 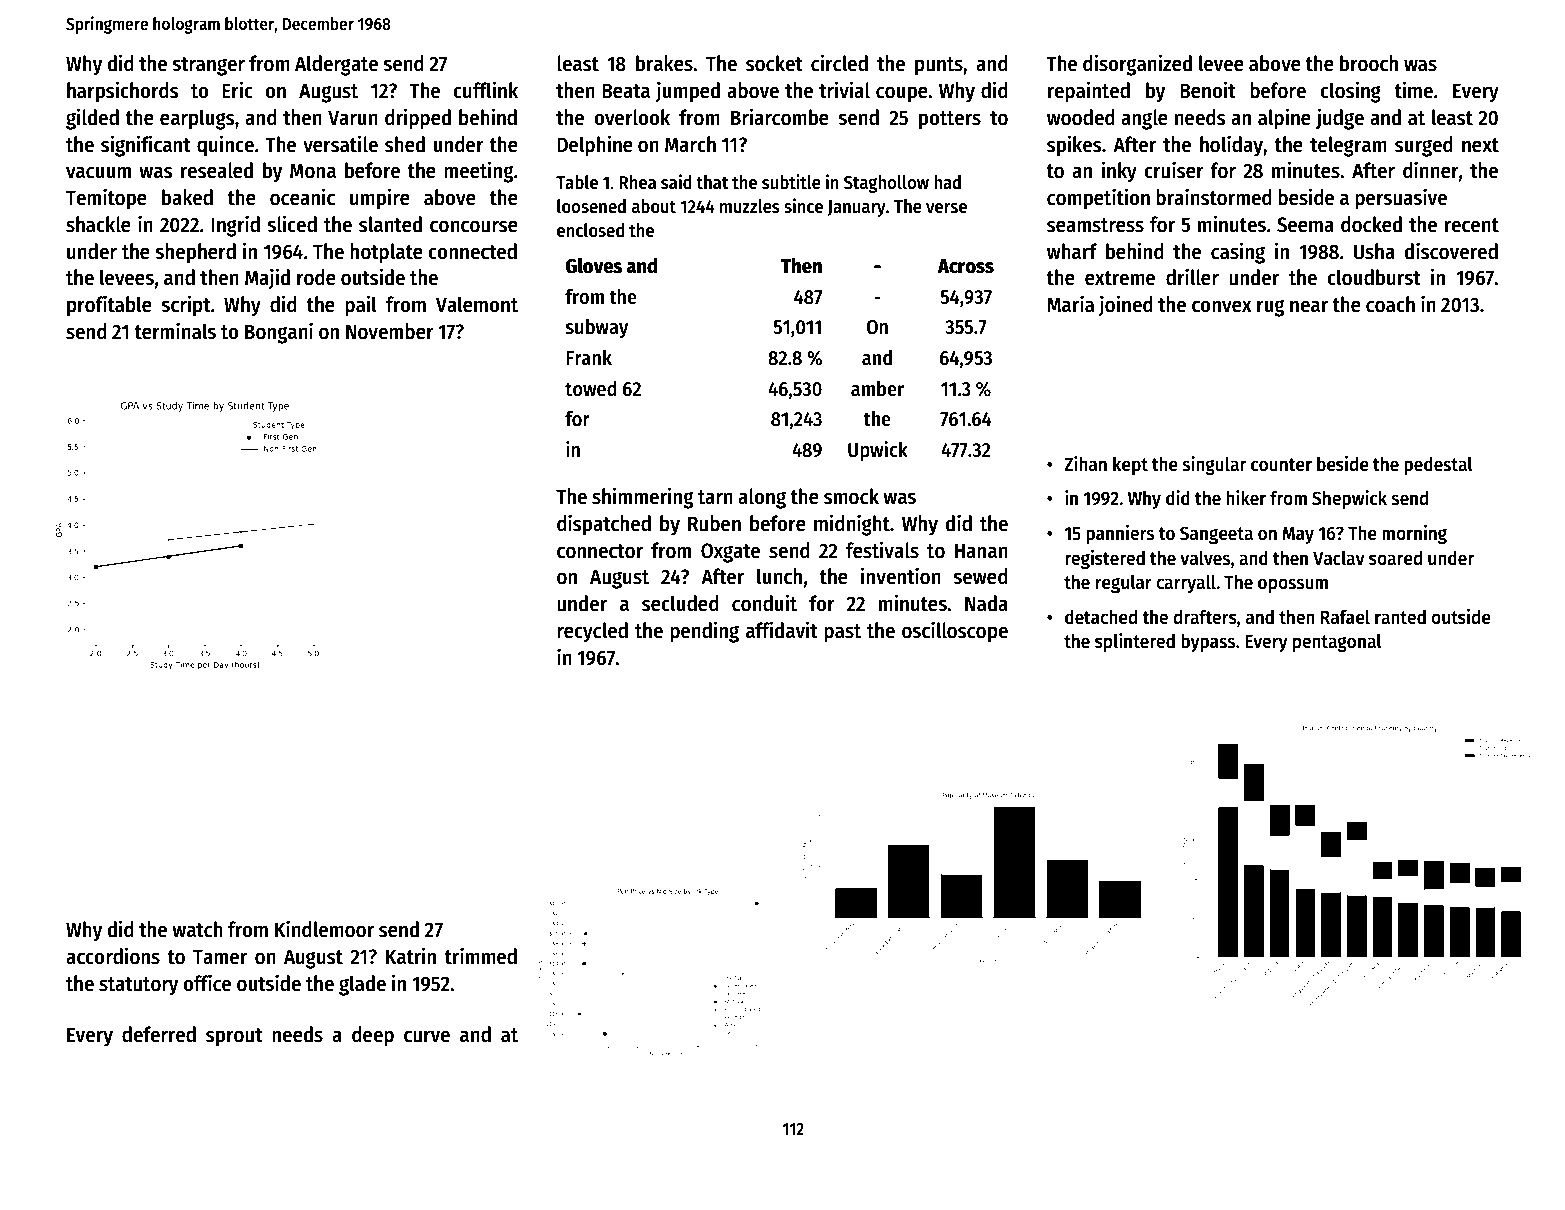 I want to click on Across, so click(x=965, y=266).
